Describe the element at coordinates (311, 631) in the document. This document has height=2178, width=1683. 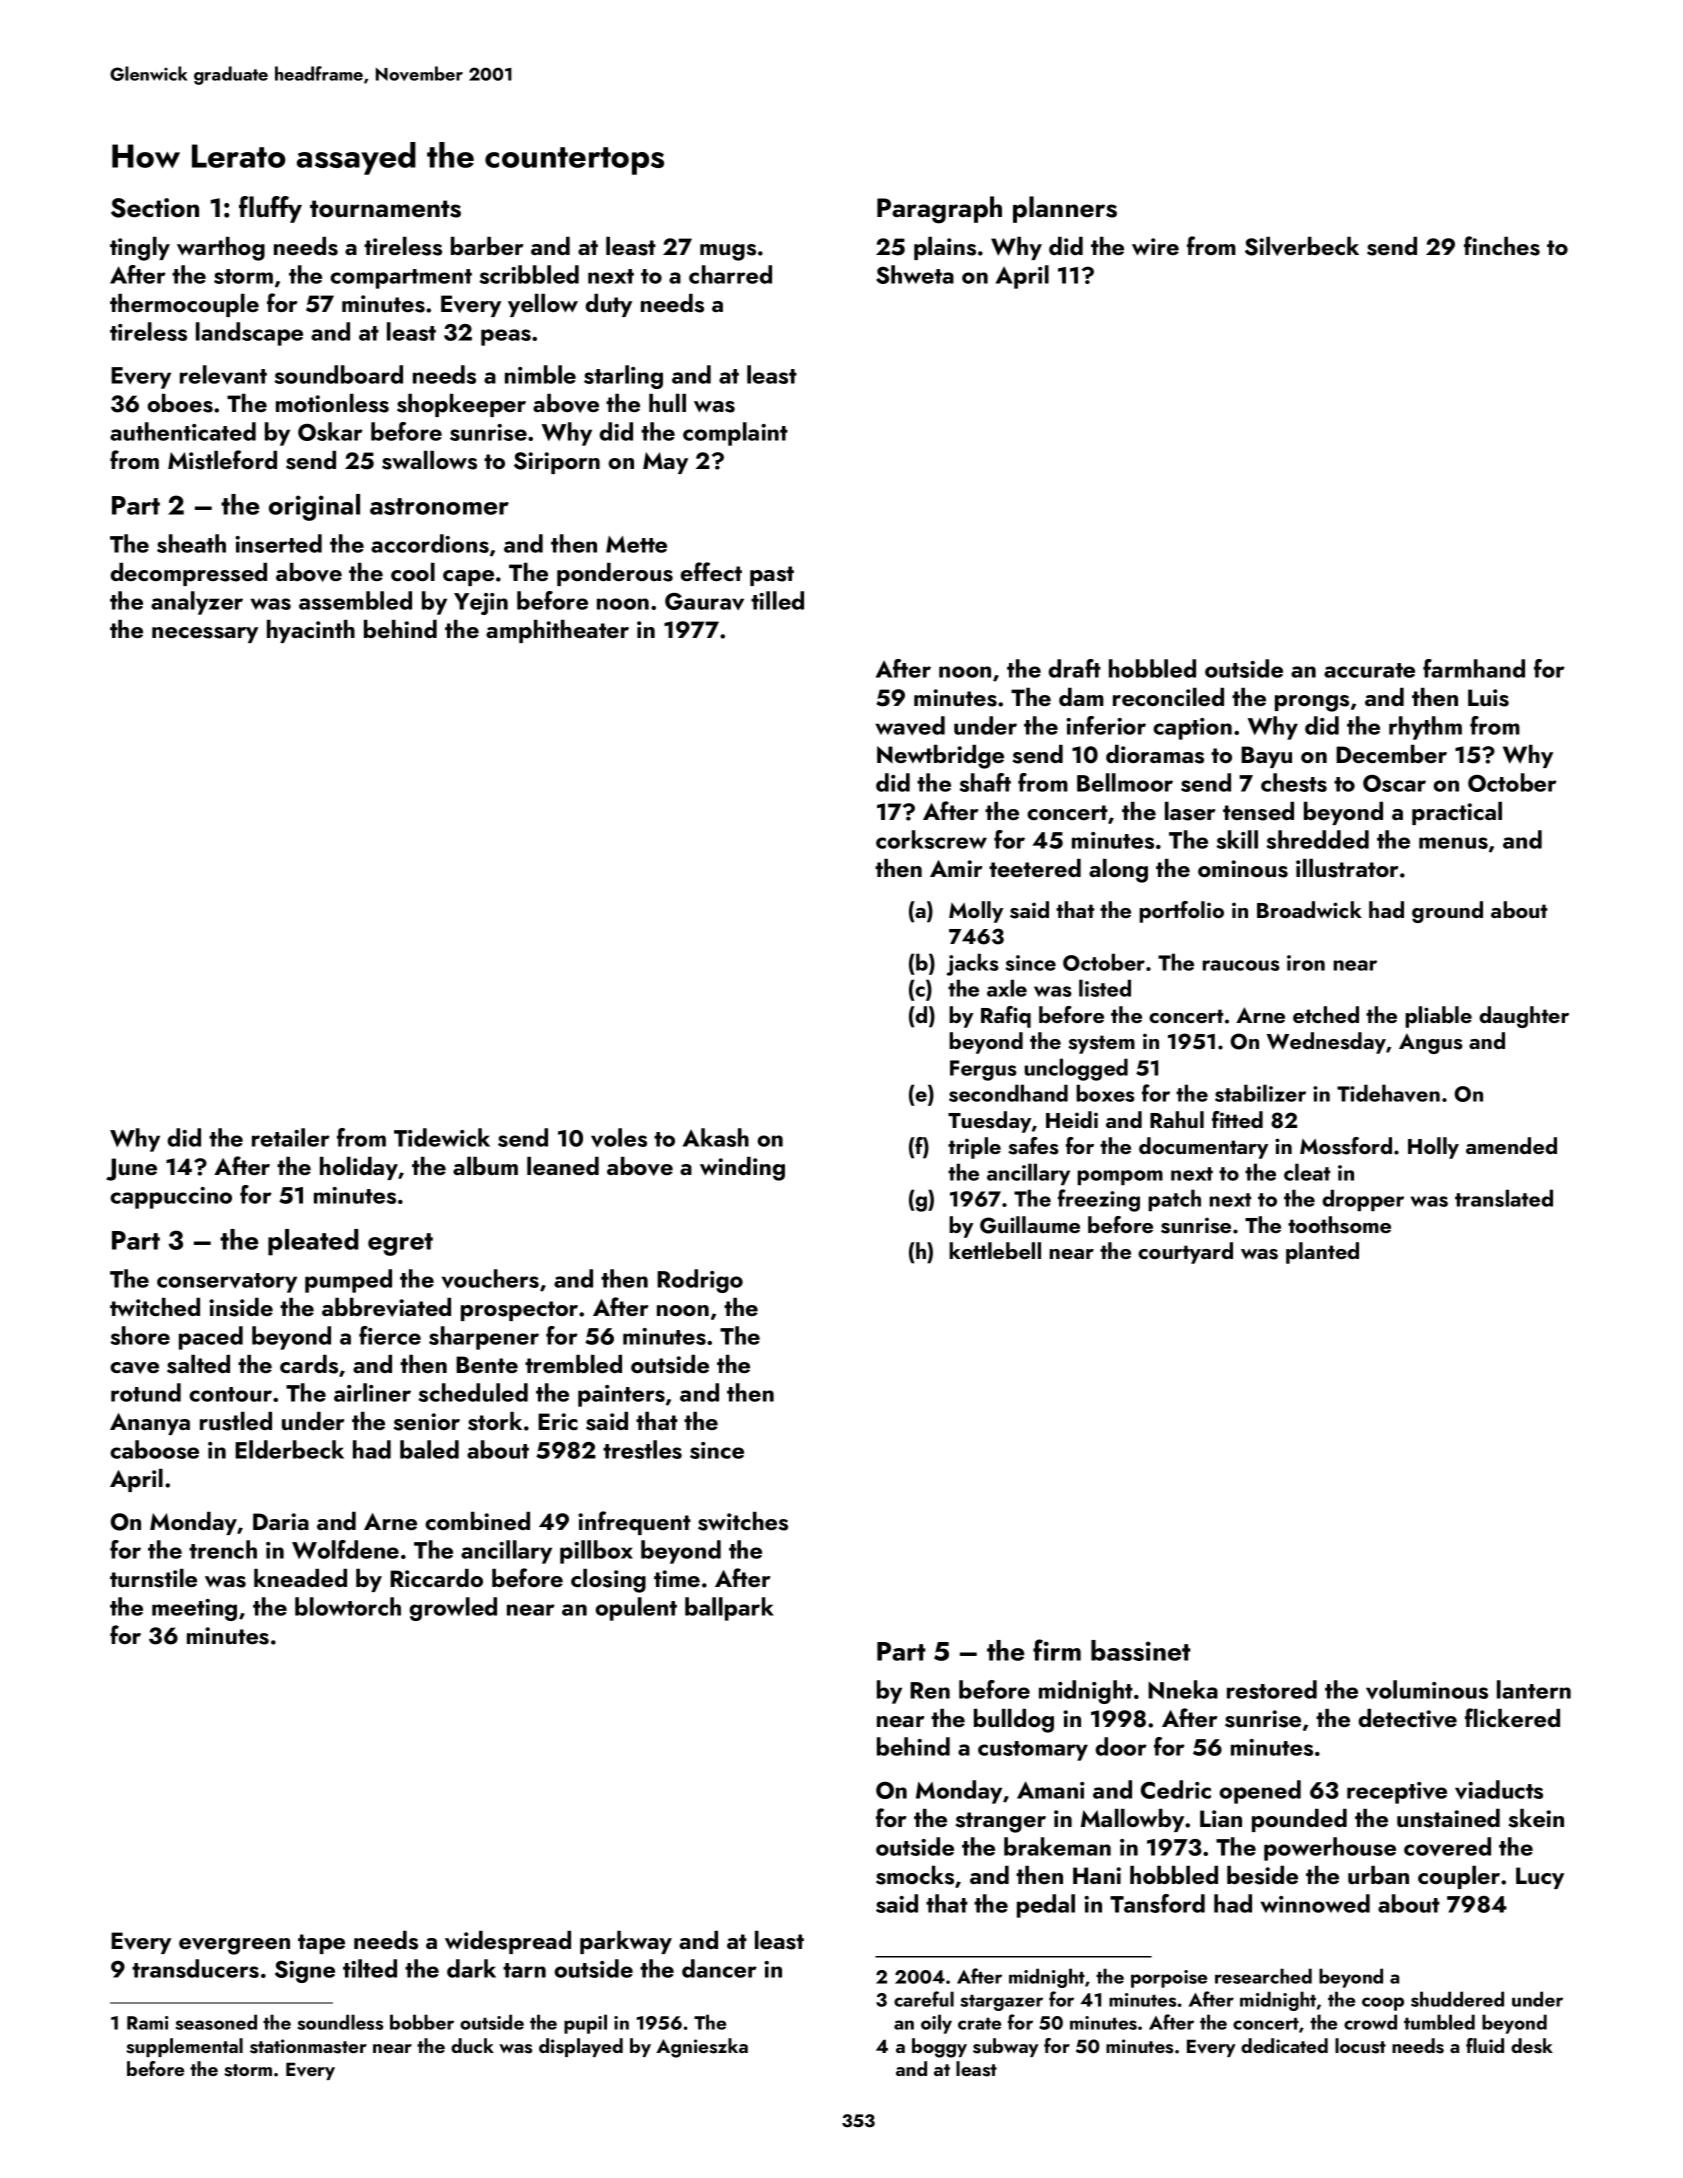
I see `hyacinth` at that location.
